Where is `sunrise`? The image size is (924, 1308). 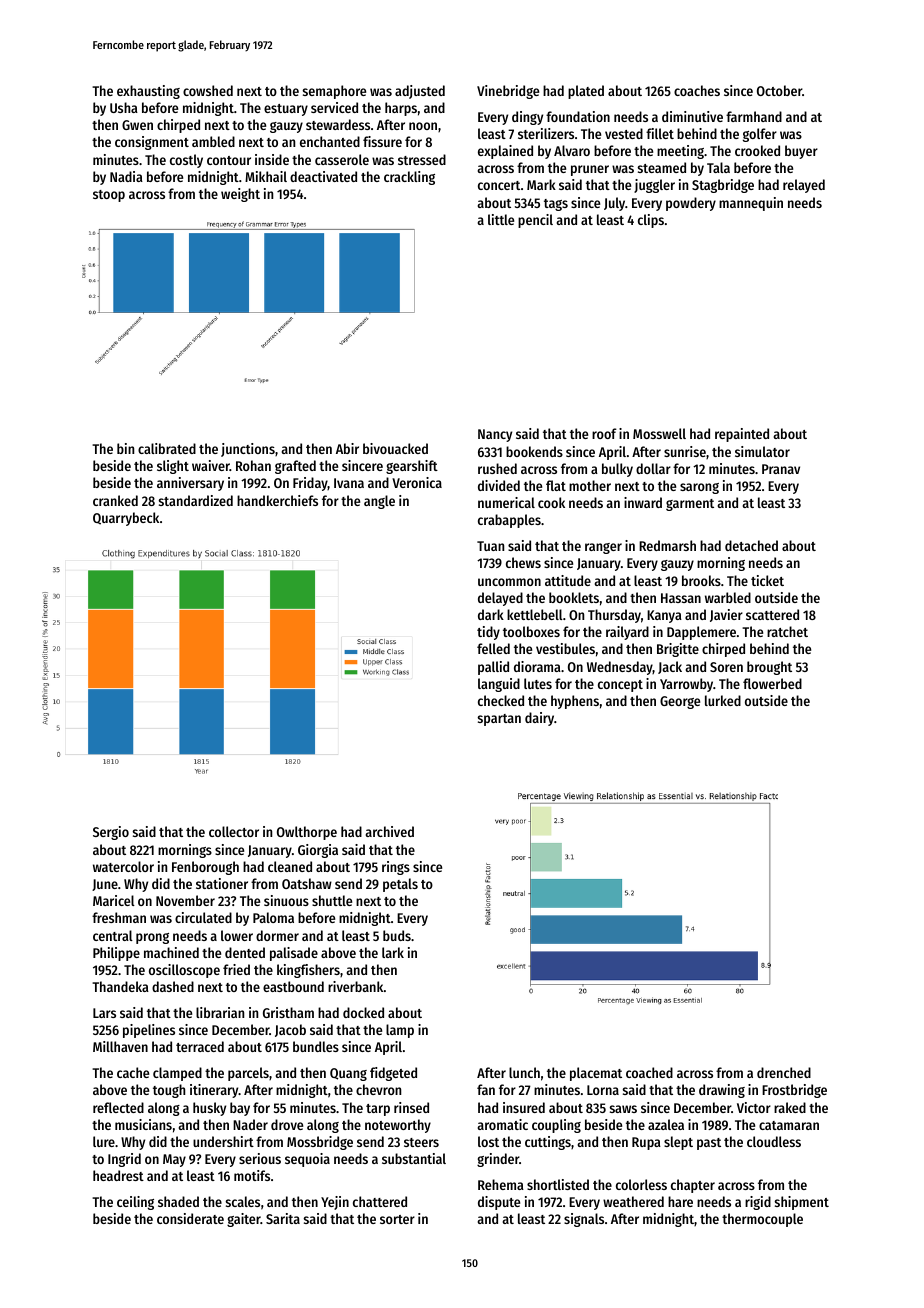 sunrise is located at coordinates (685, 451).
